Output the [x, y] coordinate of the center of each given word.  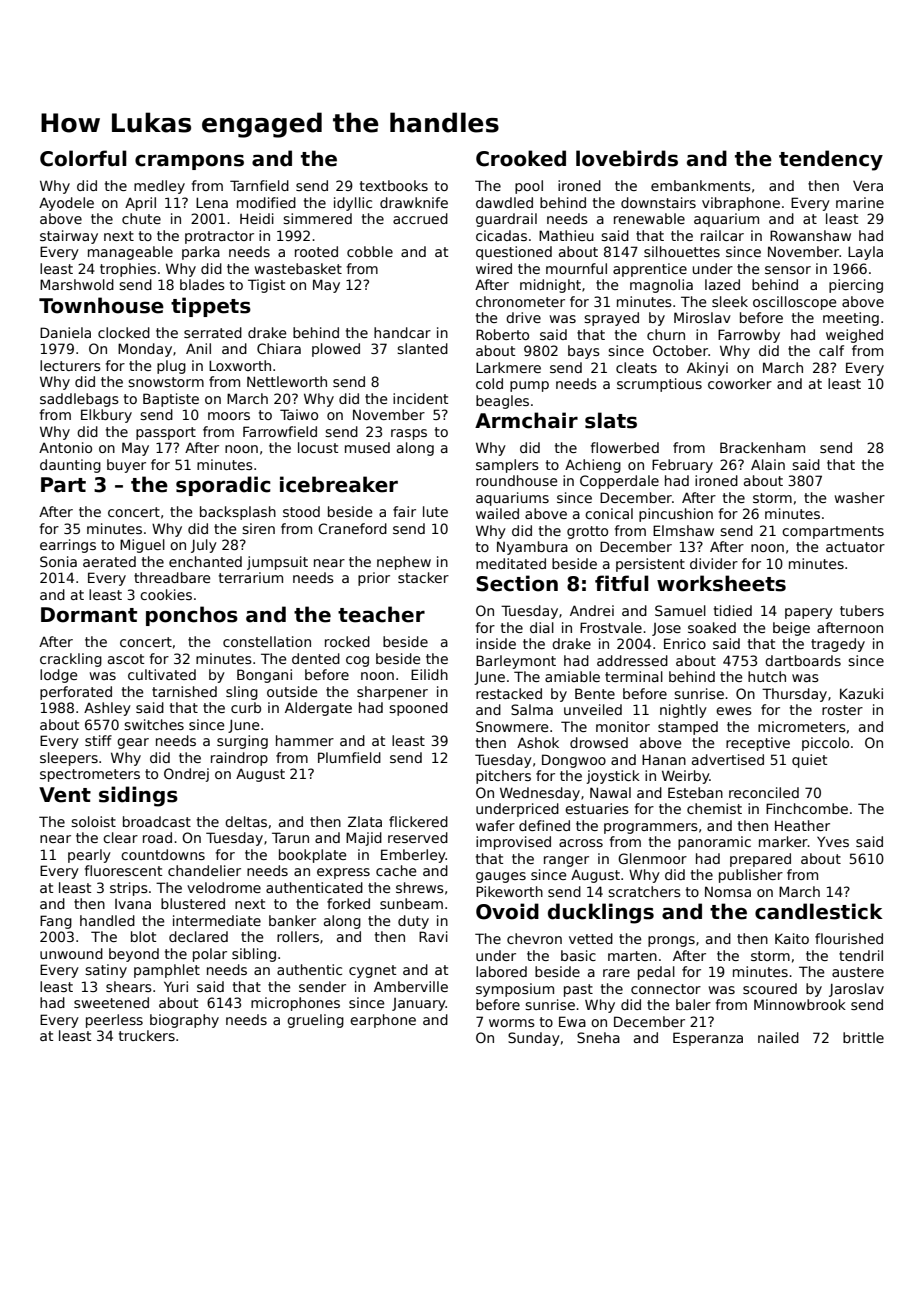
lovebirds [627, 158]
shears [129, 986]
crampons [189, 162]
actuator [855, 547]
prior [374, 579]
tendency [831, 160]
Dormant [89, 615]
